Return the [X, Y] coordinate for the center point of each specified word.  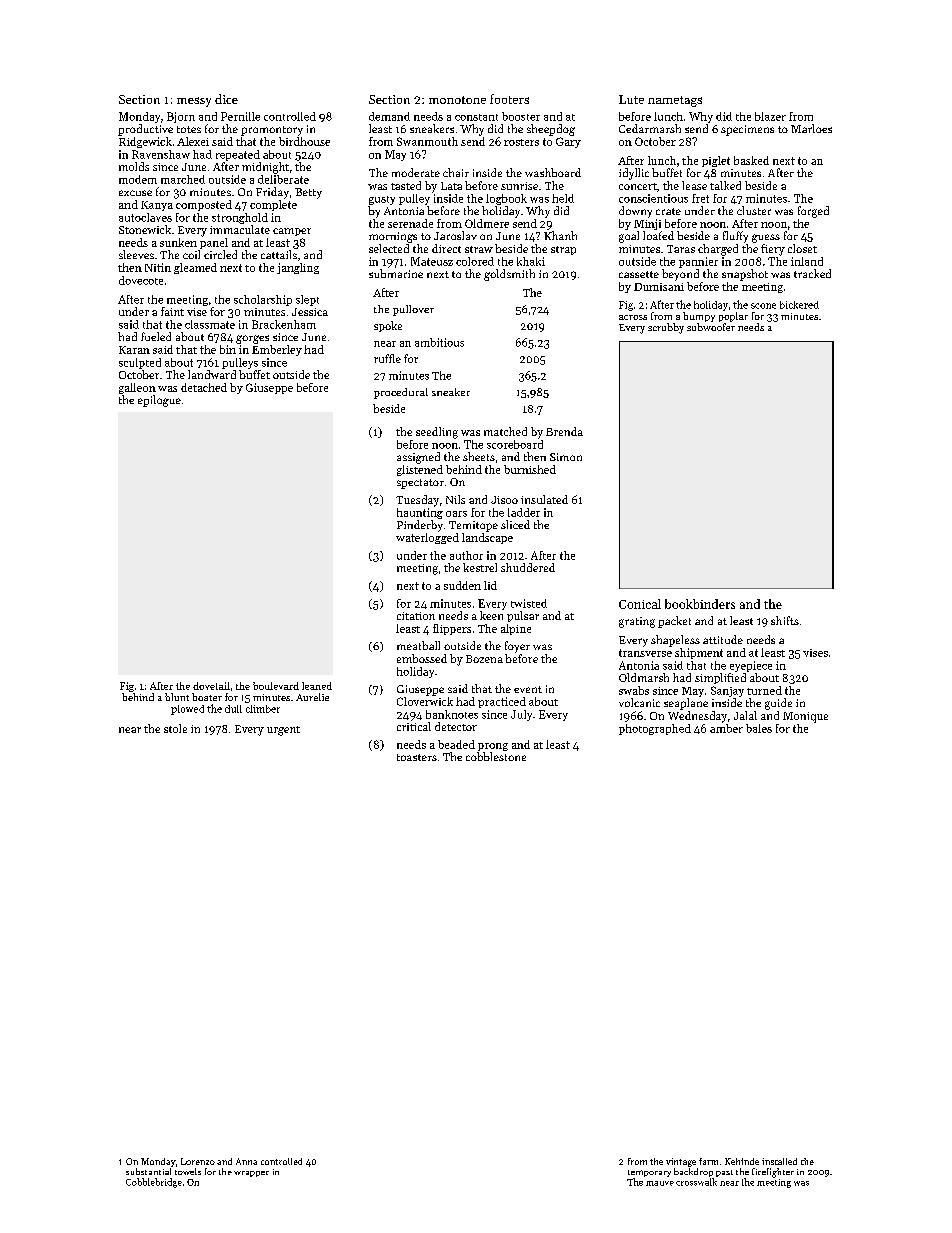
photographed [655, 729]
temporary [649, 1173]
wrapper [251, 1174]
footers [509, 99]
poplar [733, 317]
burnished [530, 469]
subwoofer [711, 327]
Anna [246, 1161]
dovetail [211, 686]
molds [134, 166]
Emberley [277, 350]
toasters [417, 757]
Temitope [473, 526]
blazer [770, 116]
